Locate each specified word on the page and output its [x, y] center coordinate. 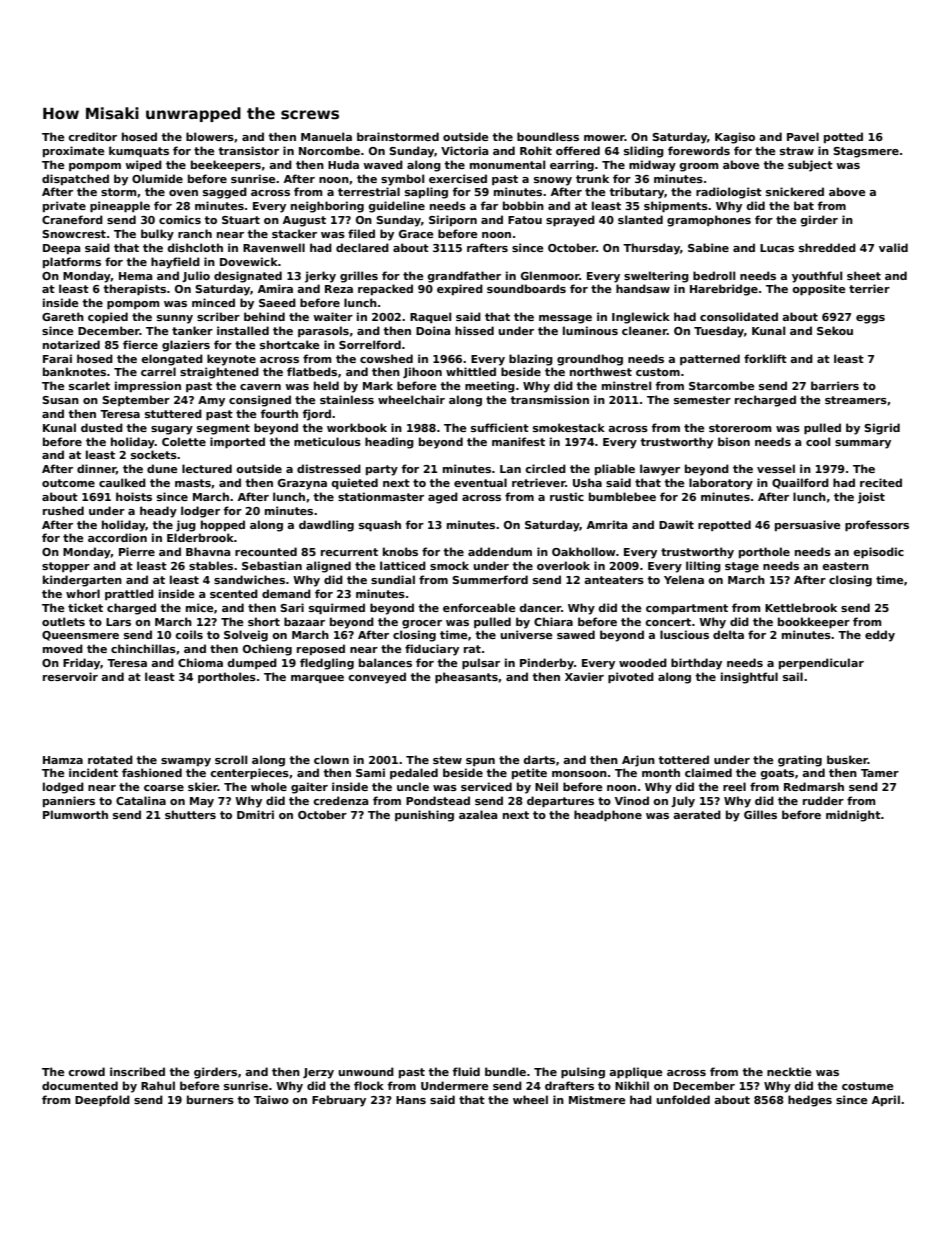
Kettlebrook [801, 607]
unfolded [683, 1099]
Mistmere [597, 1099]
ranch [195, 233]
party [382, 470]
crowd [86, 1071]
